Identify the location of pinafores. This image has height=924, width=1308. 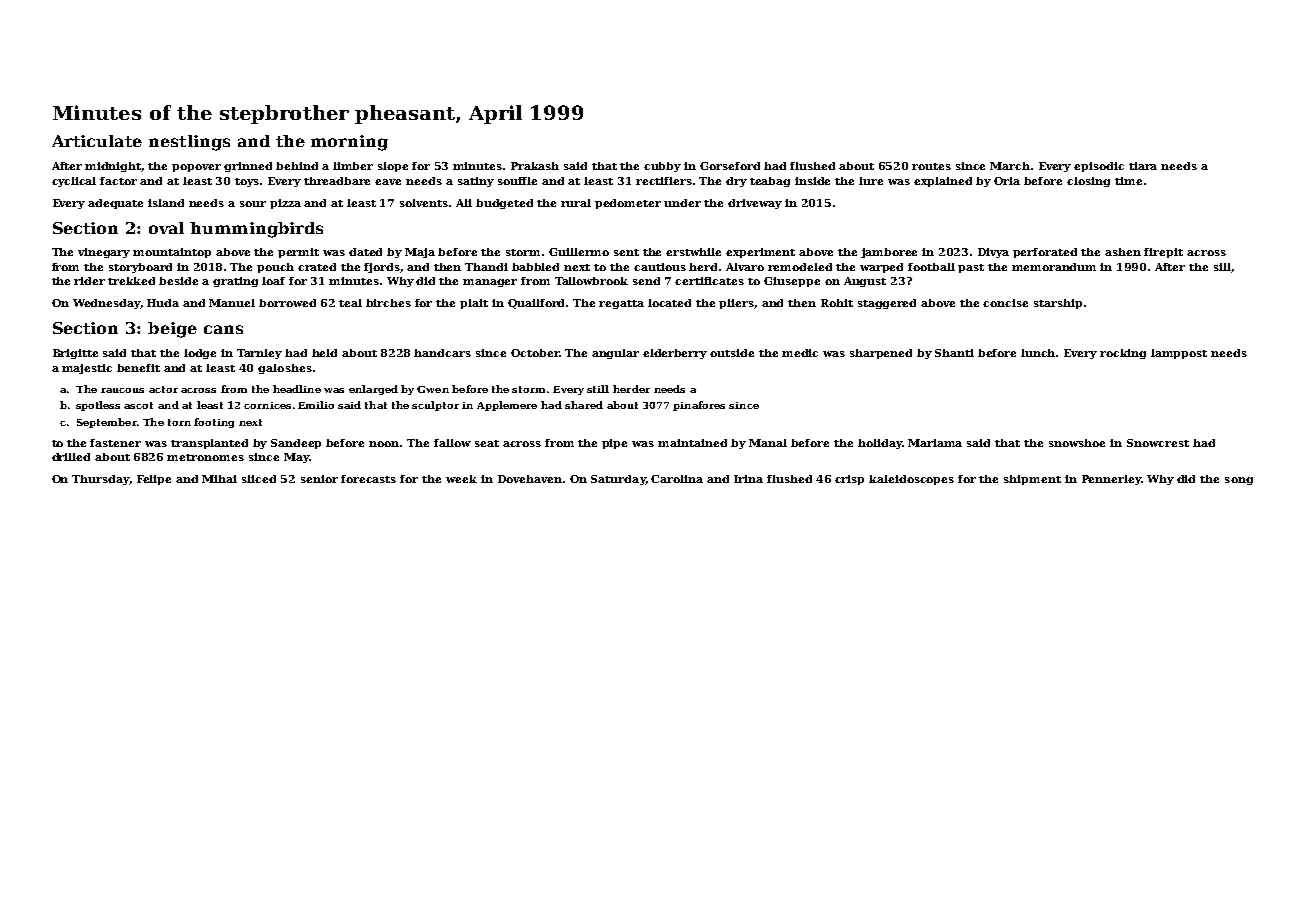
(699, 406).
